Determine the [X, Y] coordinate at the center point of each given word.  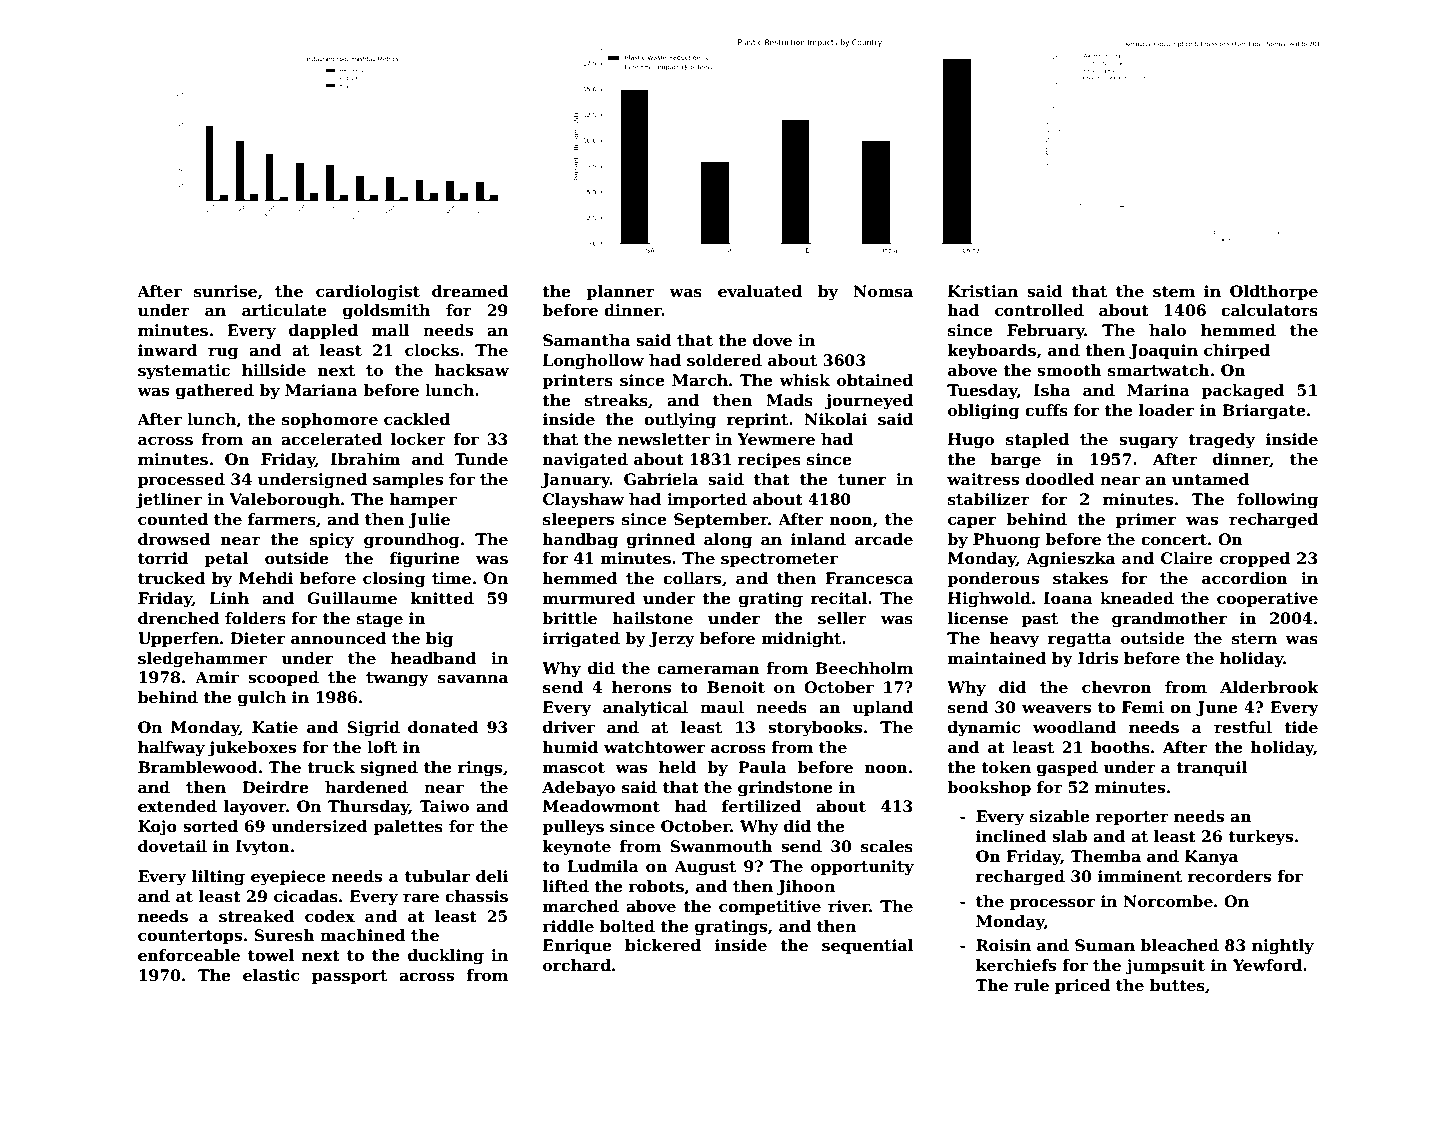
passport [349, 977]
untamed [1211, 479]
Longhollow [593, 362]
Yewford [1267, 965]
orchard [577, 965]
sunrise [225, 291]
